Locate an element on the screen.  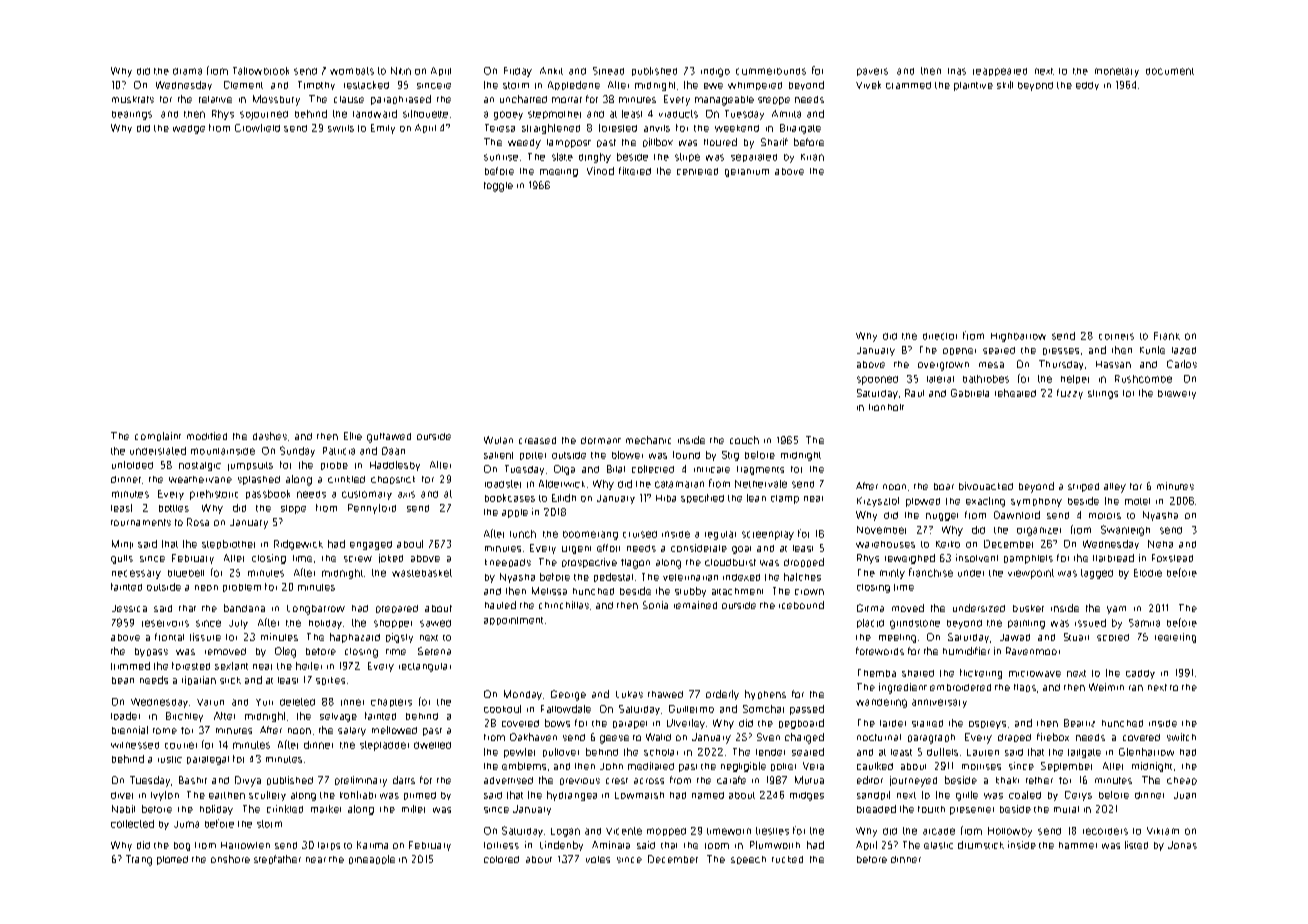
bean is located at coordinates (123, 680).
